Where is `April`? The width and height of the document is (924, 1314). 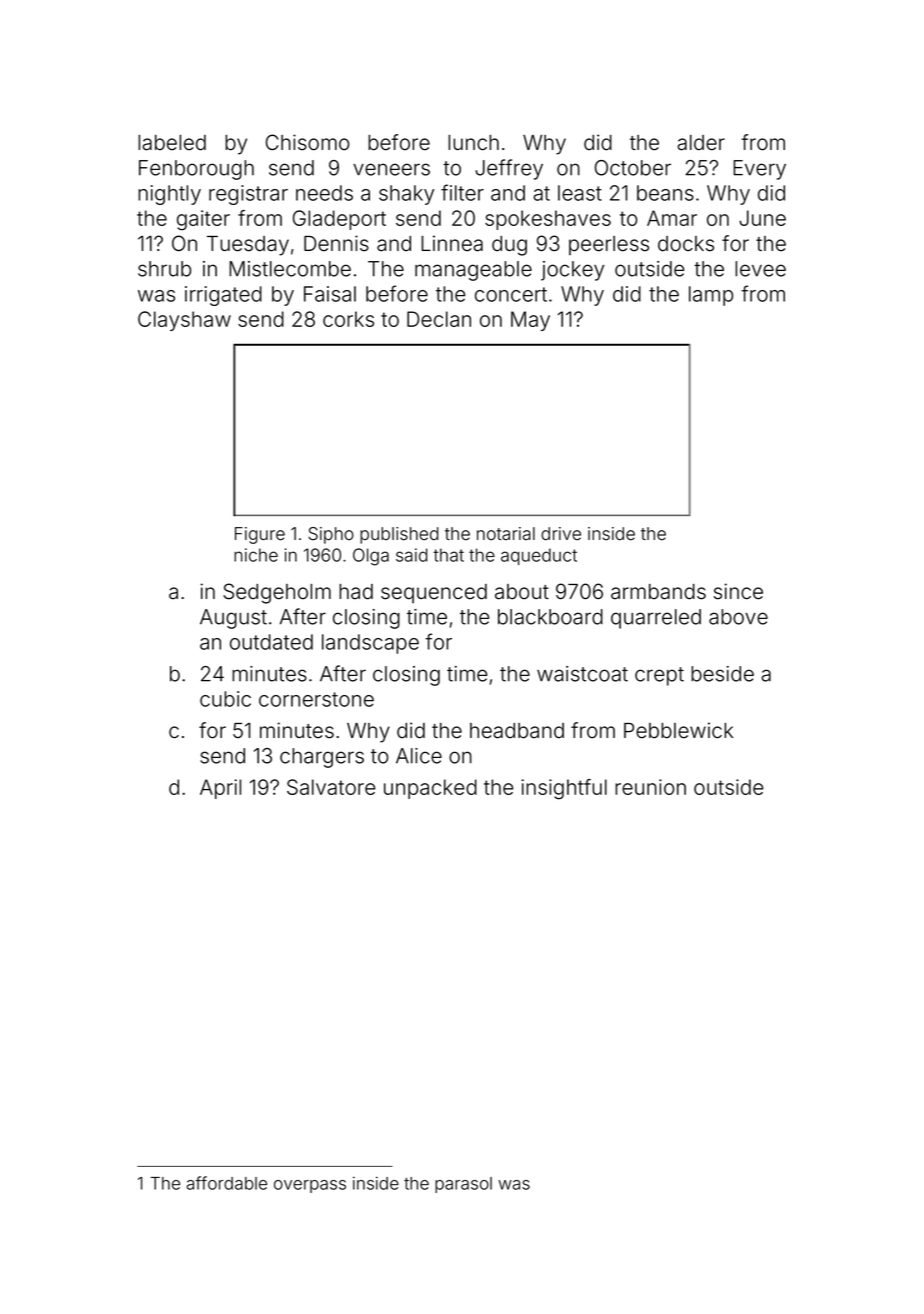 April is located at coordinates (220, 789).
